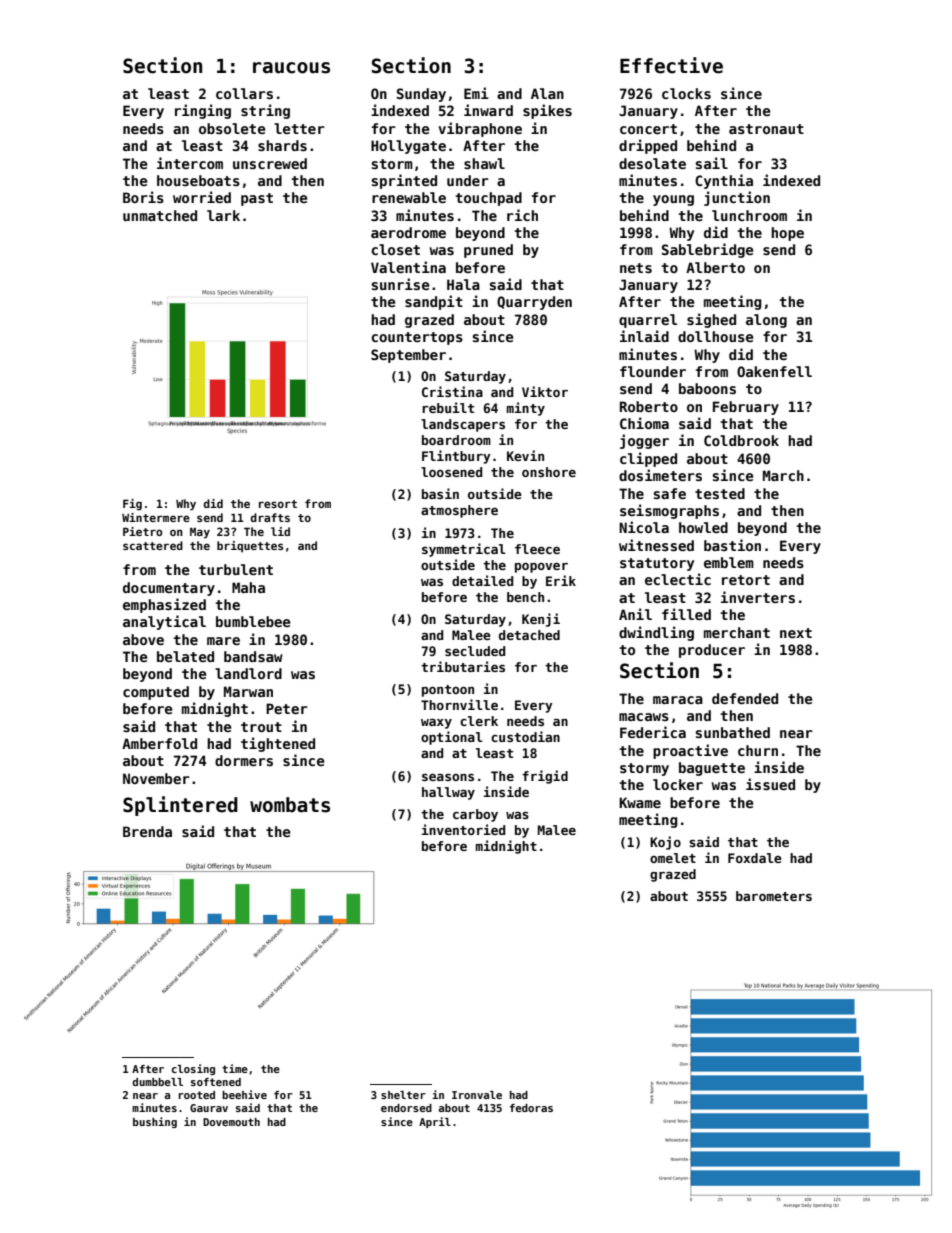 The image size is (952, 1233). Describe the element at coordinates (648, 129) in the screenshot. I see `concert` at that location.
